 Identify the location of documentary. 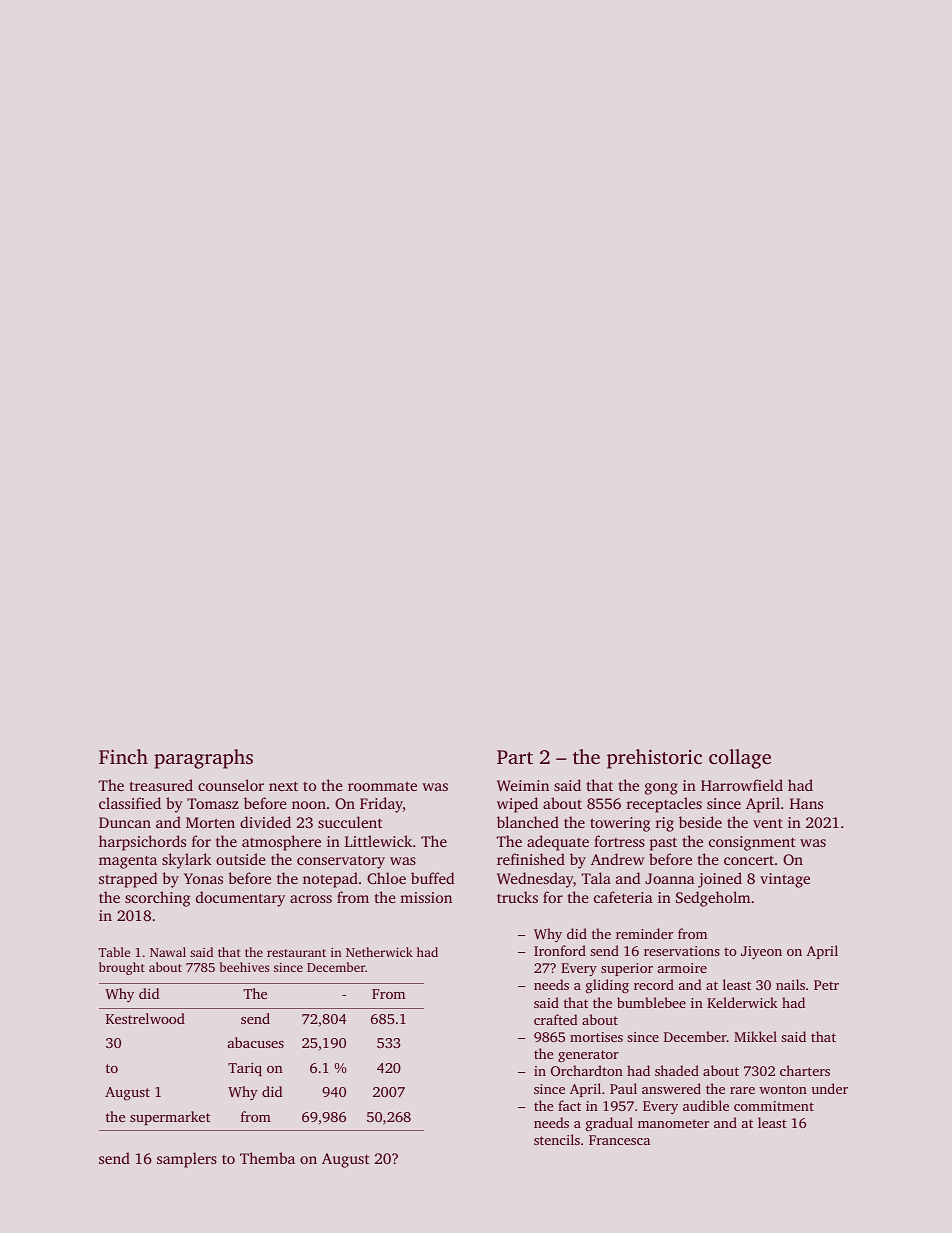
(240, 899).
